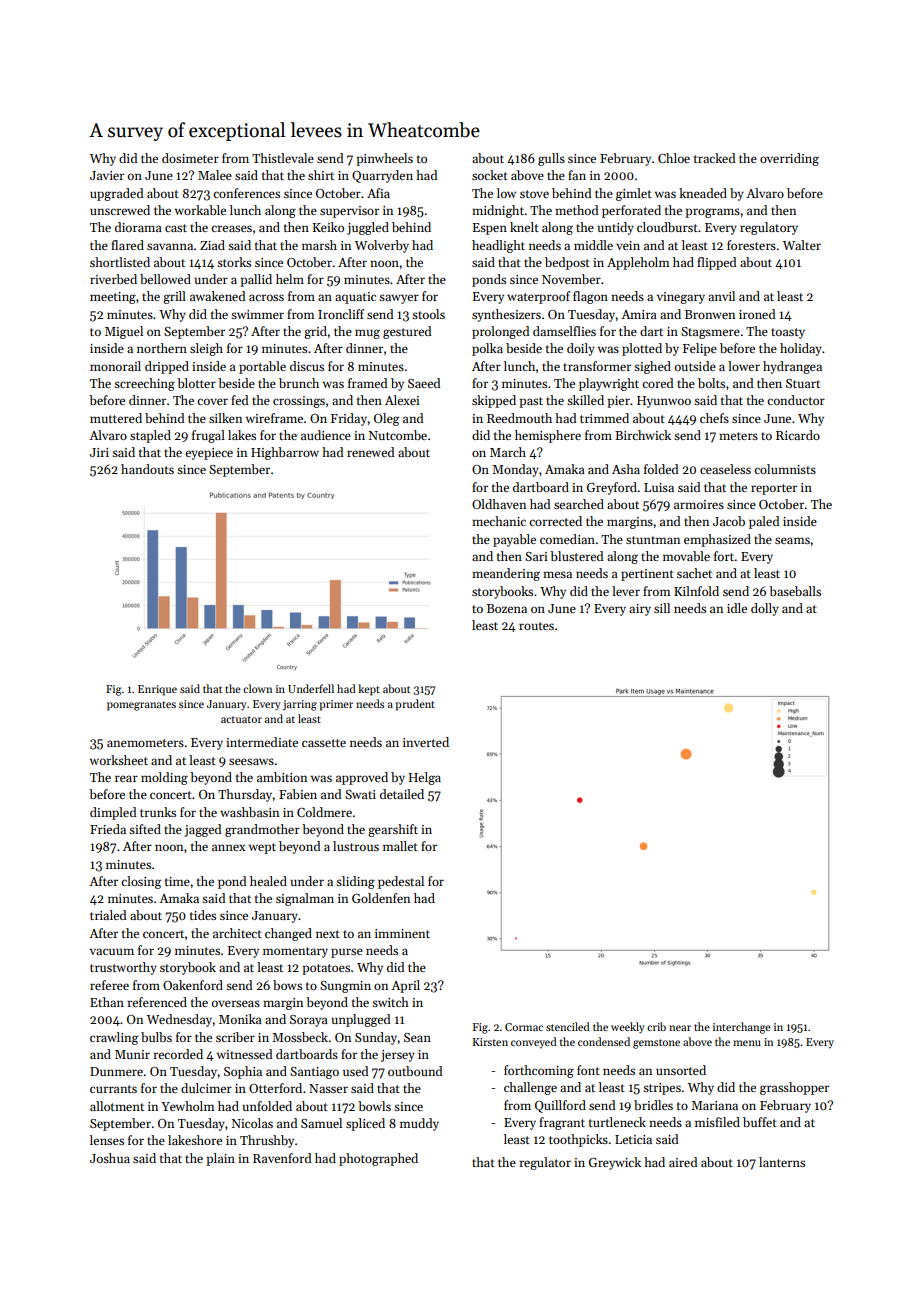 This screenshot has height=1308, width=924. What do you see at coordinates (326, 435) in the screenshot?
I see `audience` at bounding box center [326, 435].
